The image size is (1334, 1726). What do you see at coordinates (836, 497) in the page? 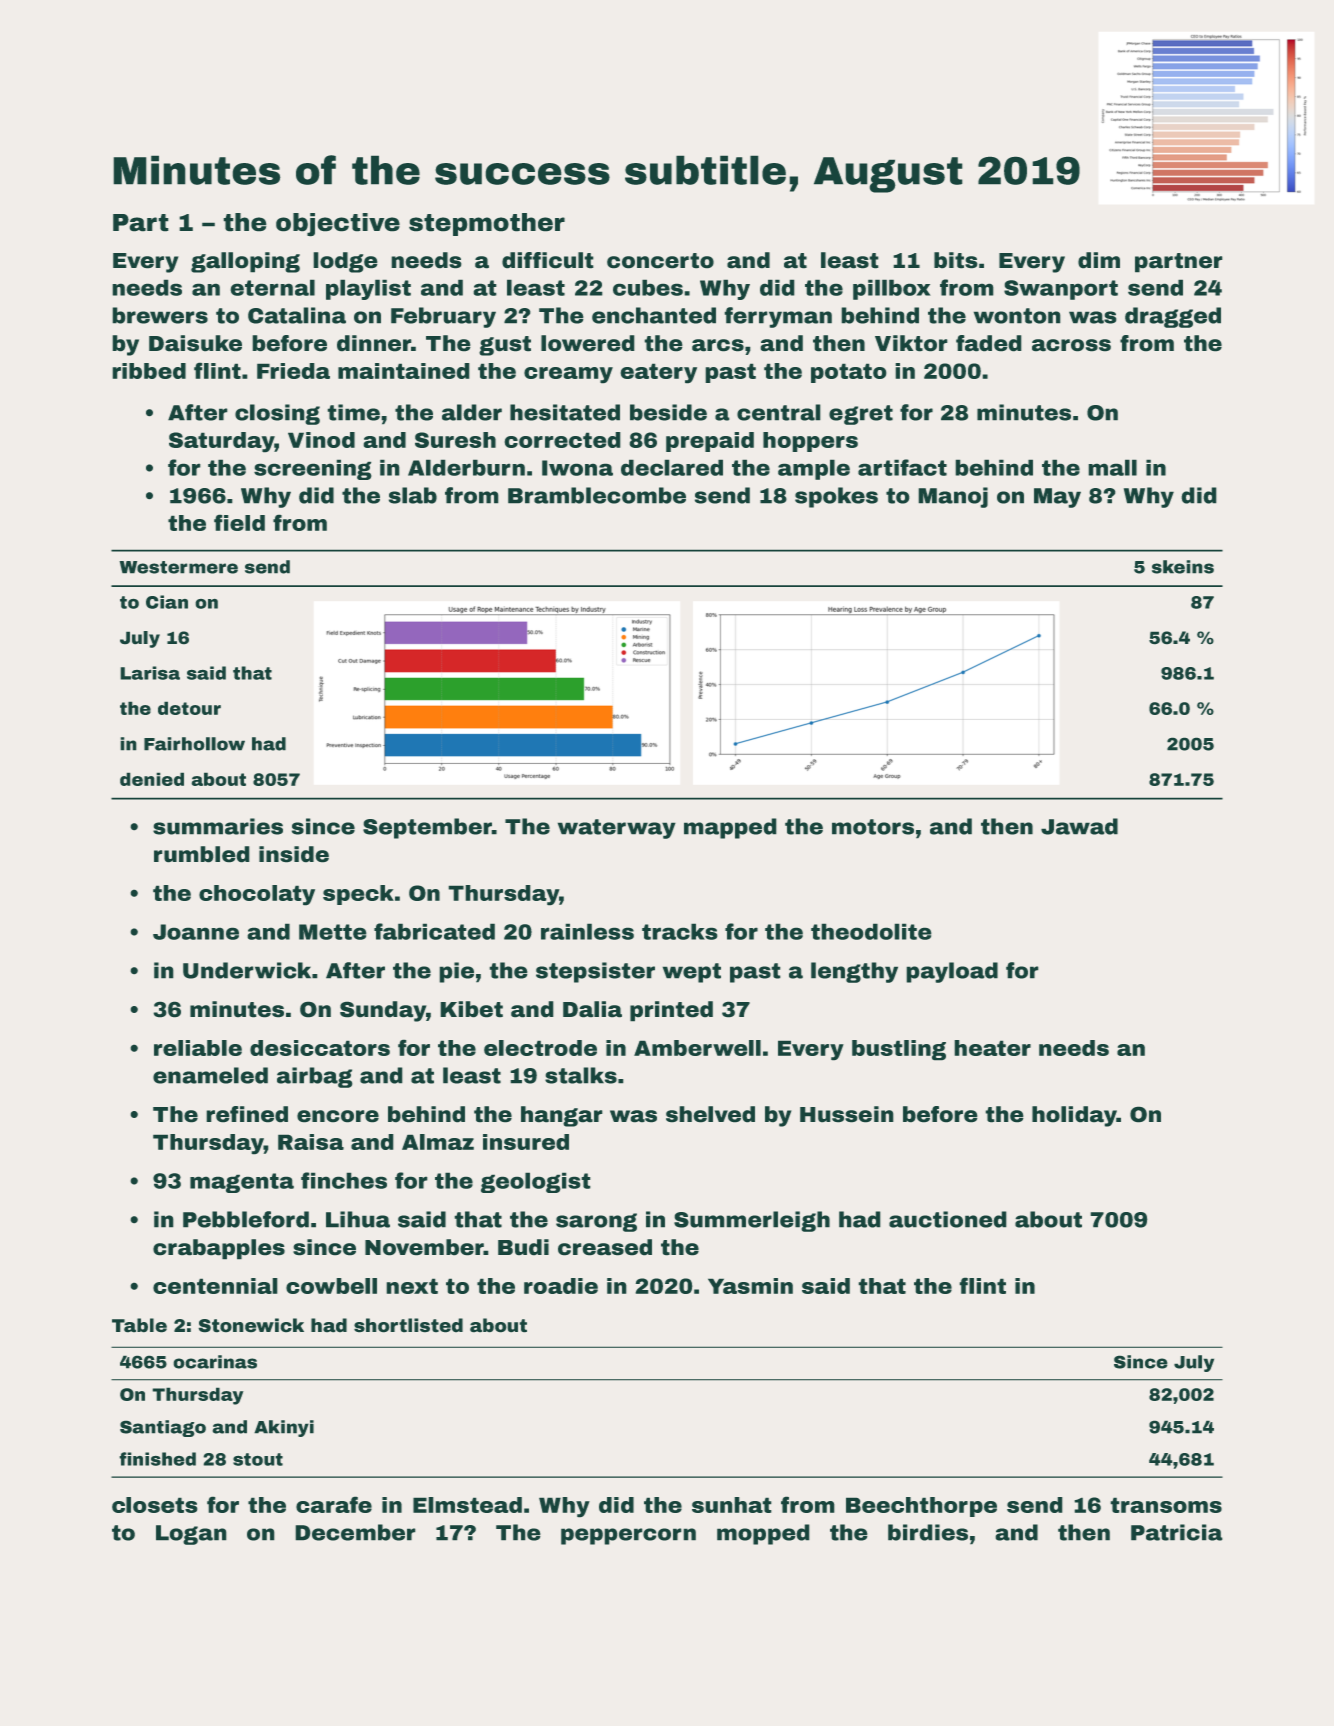
I see `spokes` at bounding box center [836, 497].
